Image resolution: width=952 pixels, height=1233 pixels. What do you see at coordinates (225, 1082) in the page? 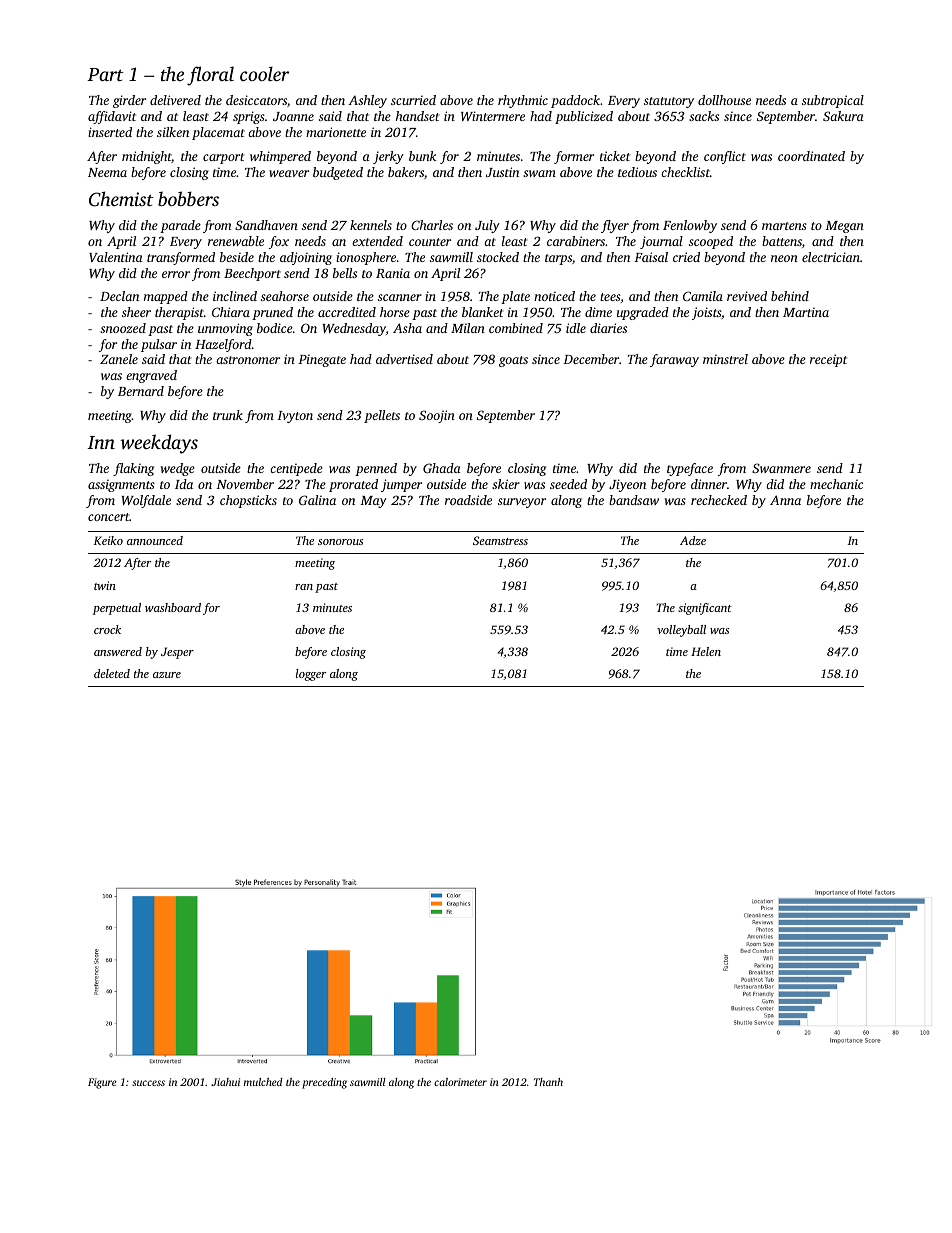
I see `Jiahui` at bounding box center [225, 1082].
